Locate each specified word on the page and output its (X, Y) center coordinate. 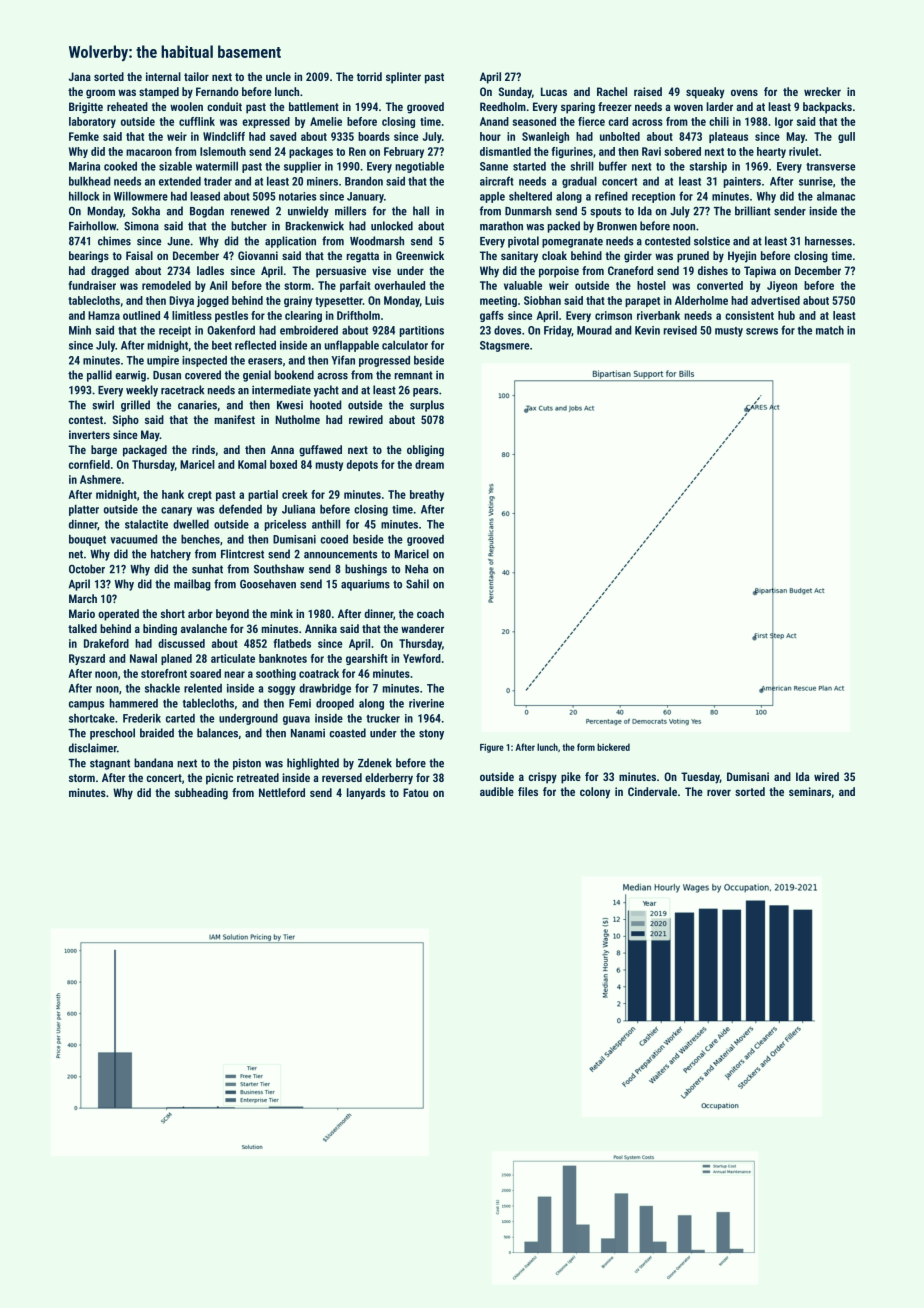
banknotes (283, 658)
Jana (80, 76)
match (830, 330)
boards (374, 136)
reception (653, 197)
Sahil (417, 584)
